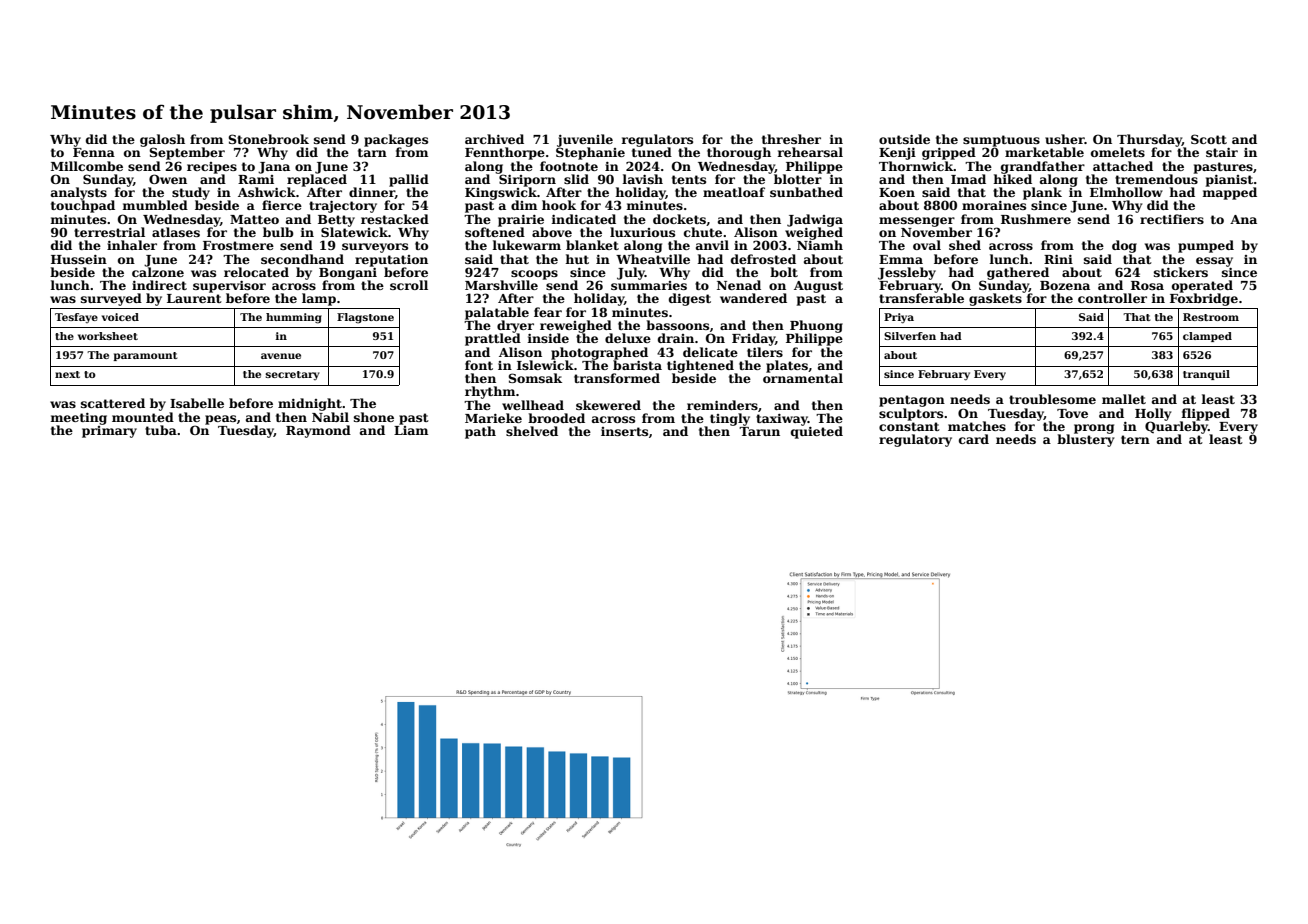 This image has width=1308, height=924. What do you see at coordinates (583, 219) in the image?
I see `indicated` at bounding box center [583, 219].
